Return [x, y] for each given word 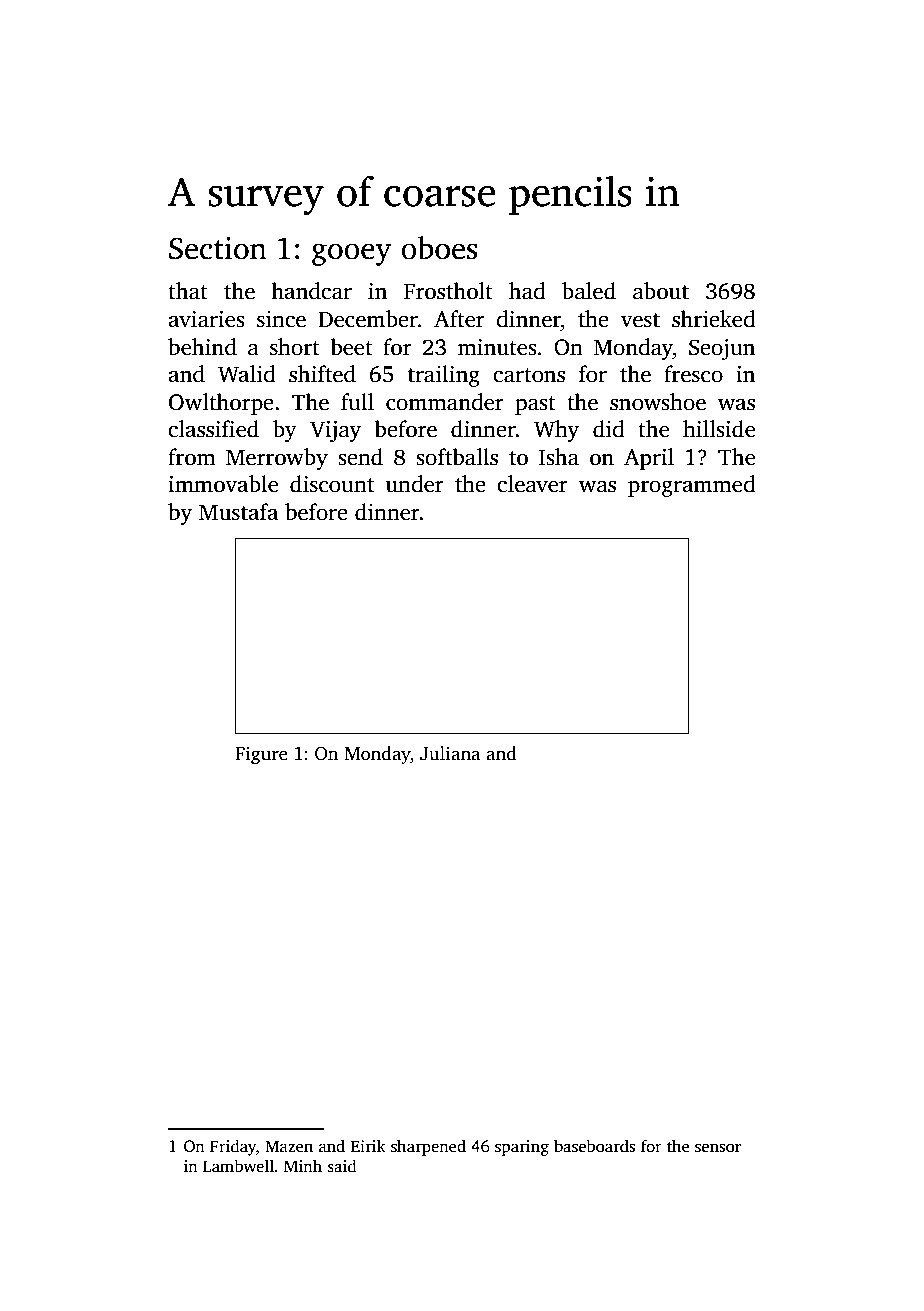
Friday [233, 1147]
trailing [444, 376]
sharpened [428, 1147]
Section [218, 248]
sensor [718, 1148]
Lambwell [238, 1166]
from [192, 457]
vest [640, 320]
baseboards [594, 1146]
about [661, 291]
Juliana [450, 753]
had [527, 291]
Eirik [368, 1145]
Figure [261, 755]
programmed [691, 486]
